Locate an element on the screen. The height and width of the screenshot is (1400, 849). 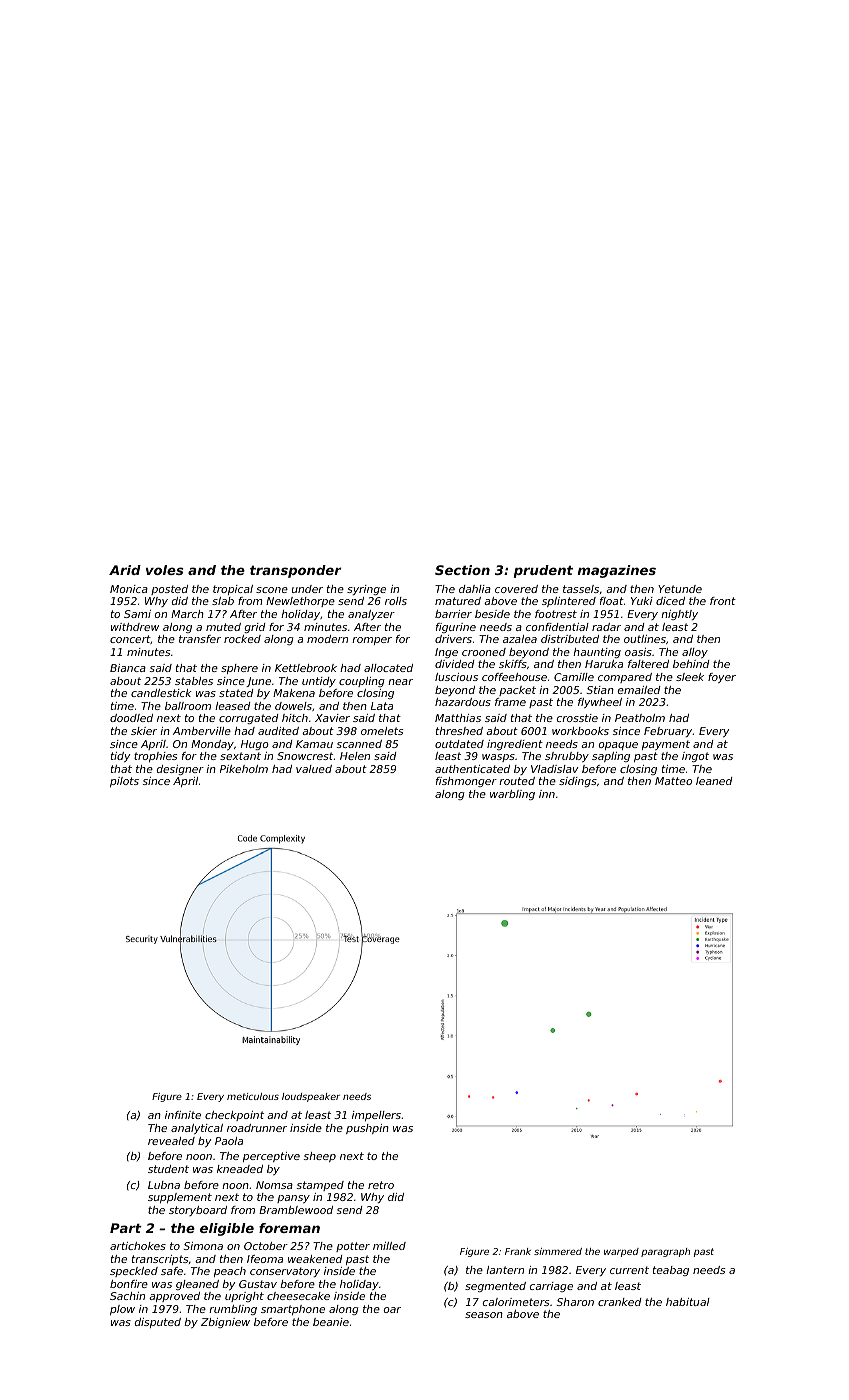
azalea is located at coordinates (520, 639).
